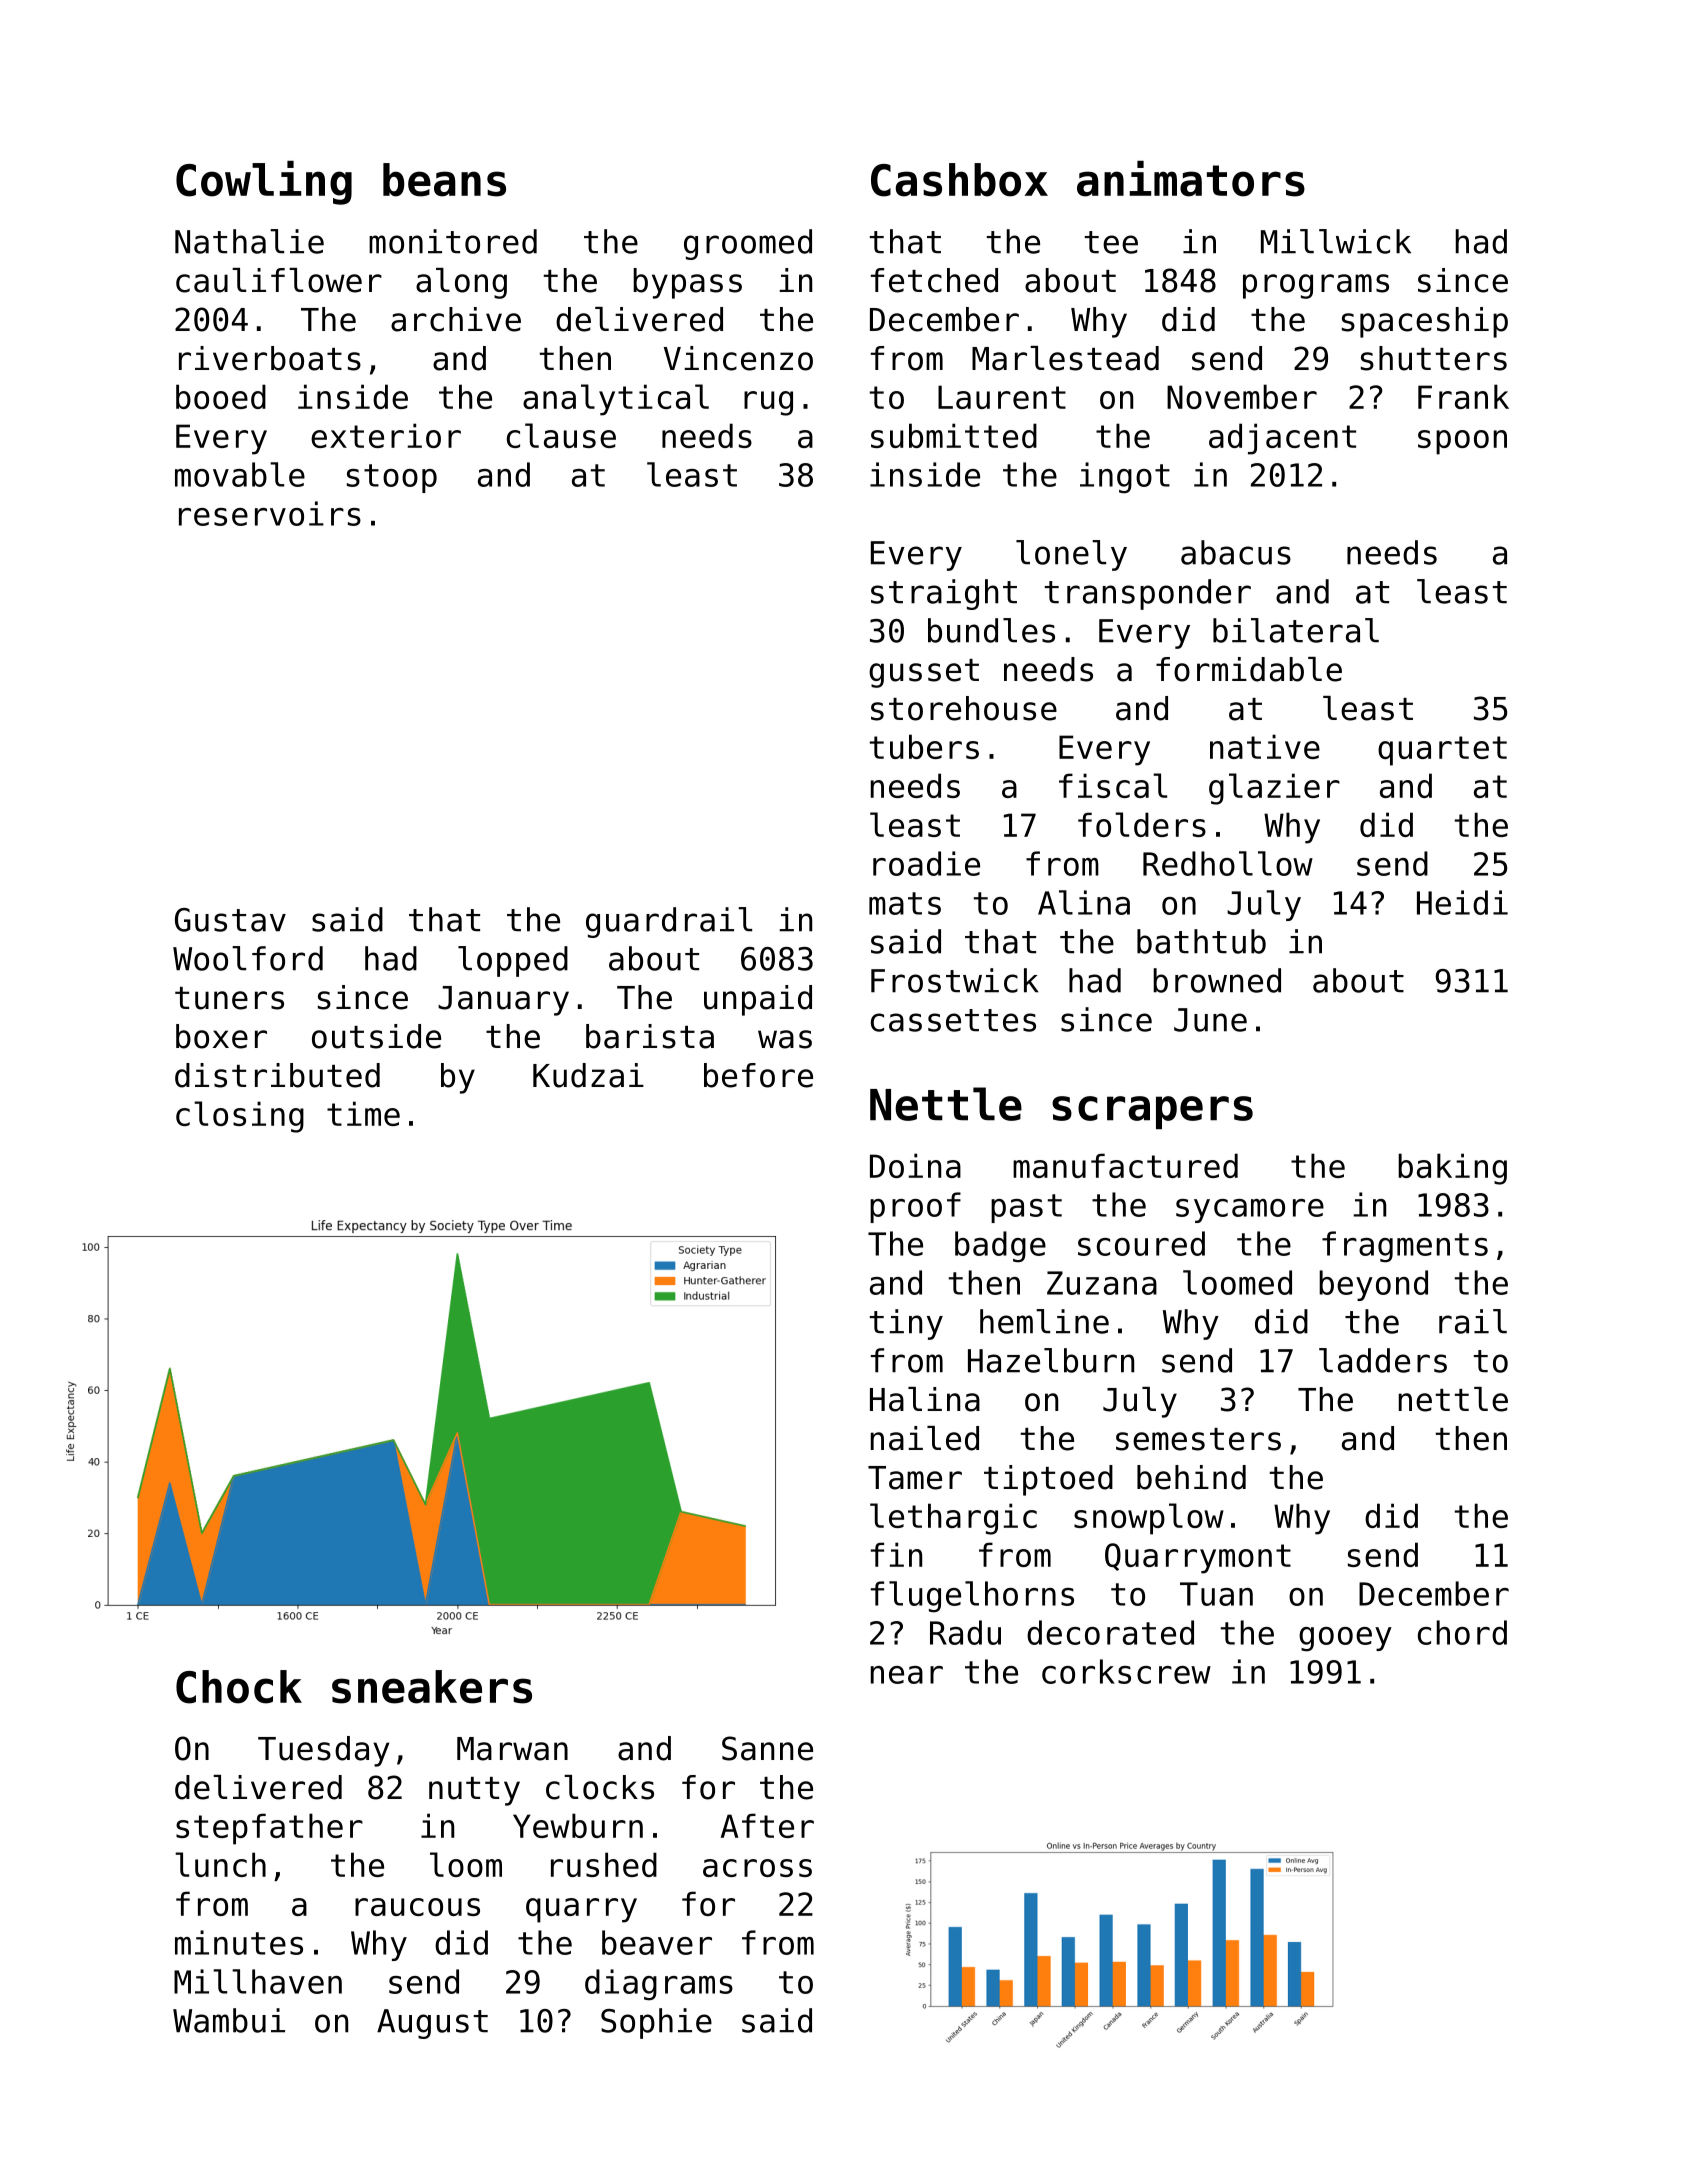 This page has width=1683, height=2178. Describe the element at coordinates (768, 403) in the page. I see `rug` at that location.
